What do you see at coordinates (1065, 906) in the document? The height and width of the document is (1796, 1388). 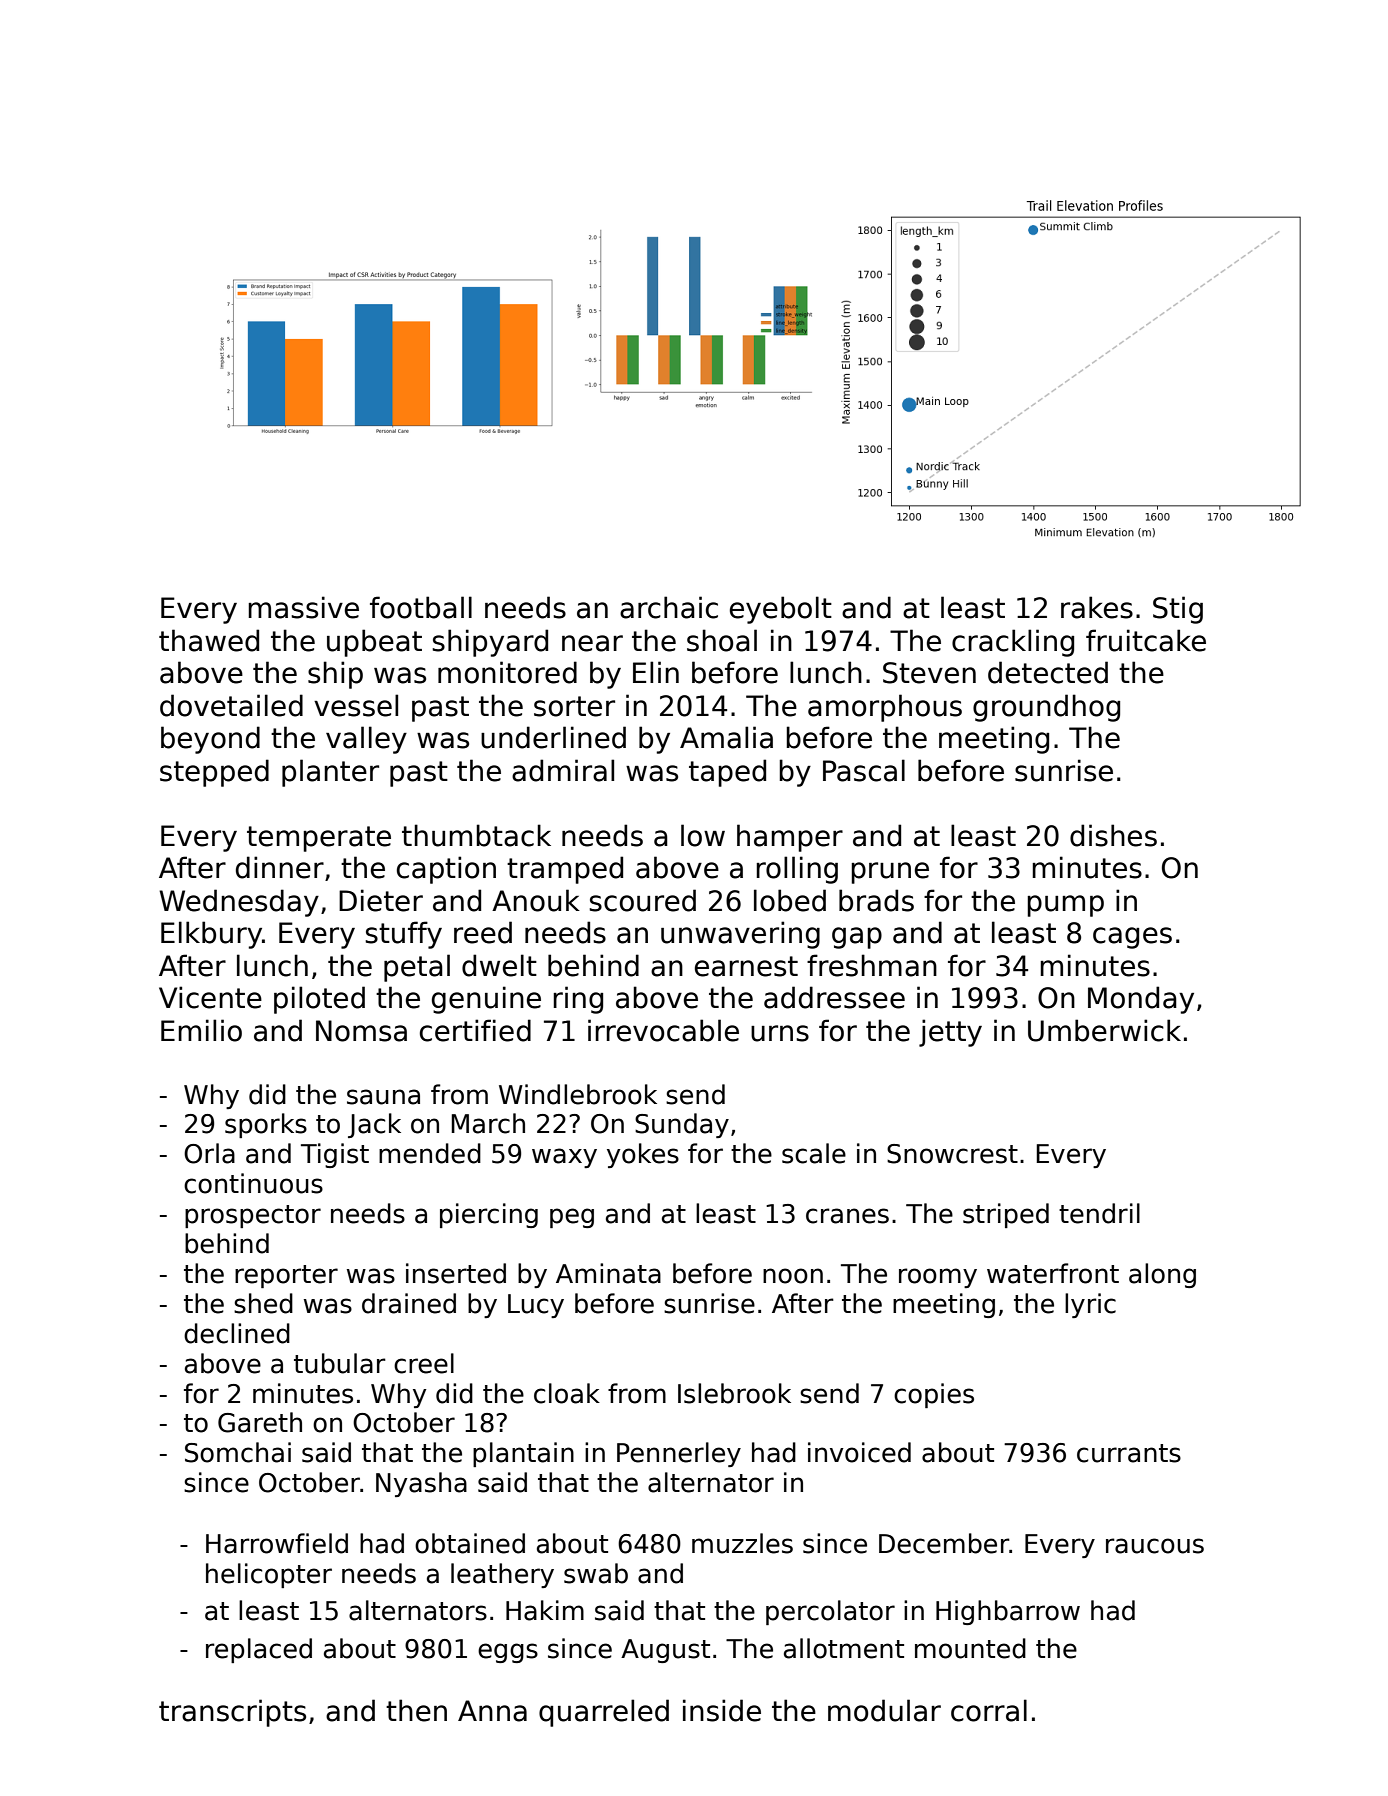 I see `pump` at bounding box center [1065, 906].
